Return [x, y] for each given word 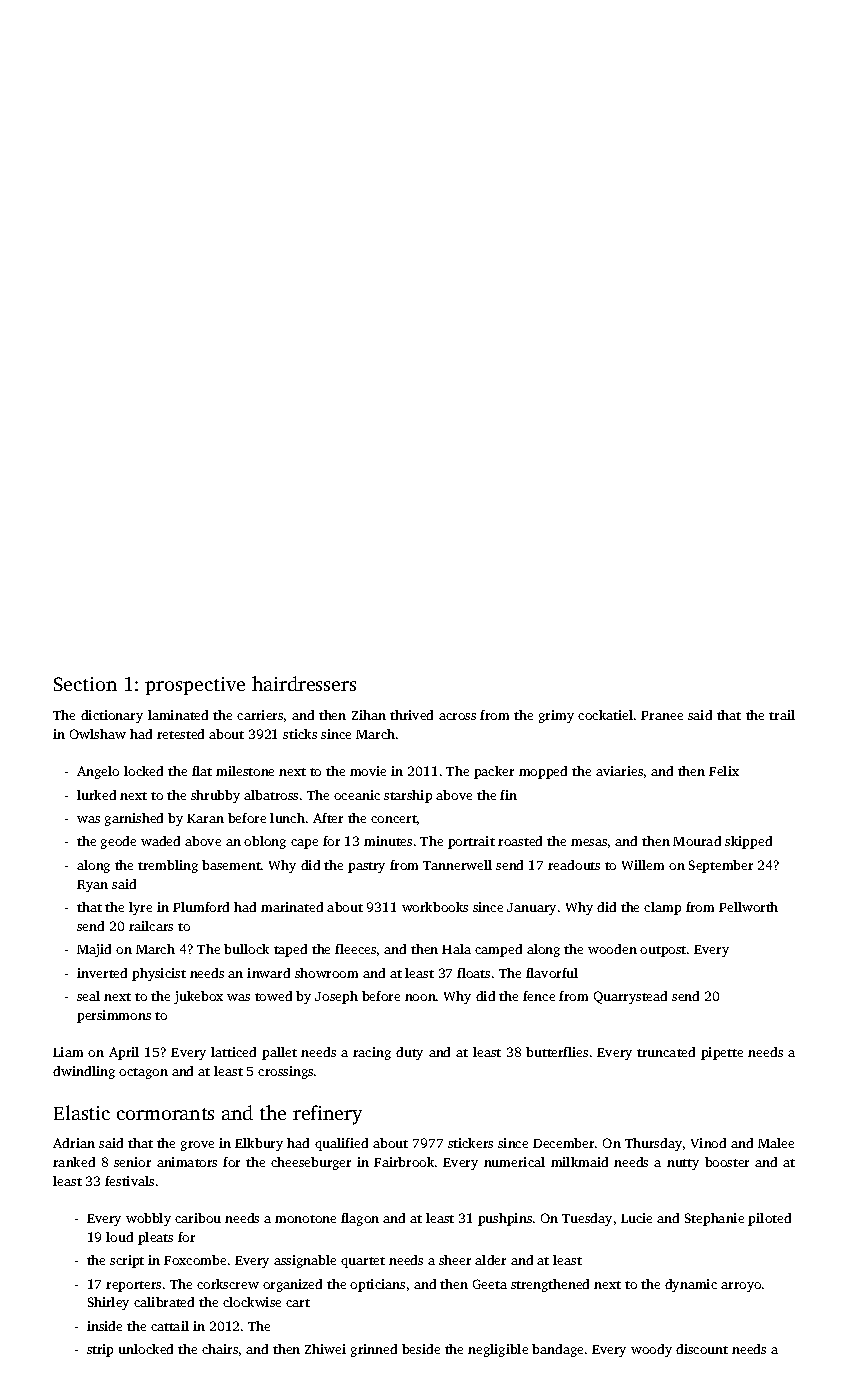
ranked [74, 1162]
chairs [220, 1349]
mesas [589, 842]
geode [118, 842]
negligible [498, 1350]
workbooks [435, 907]
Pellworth [748, 907]
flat [202, 771]
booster [727, 1162]
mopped [543, 772]
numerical [514, 1162]
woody [651, 1350]
